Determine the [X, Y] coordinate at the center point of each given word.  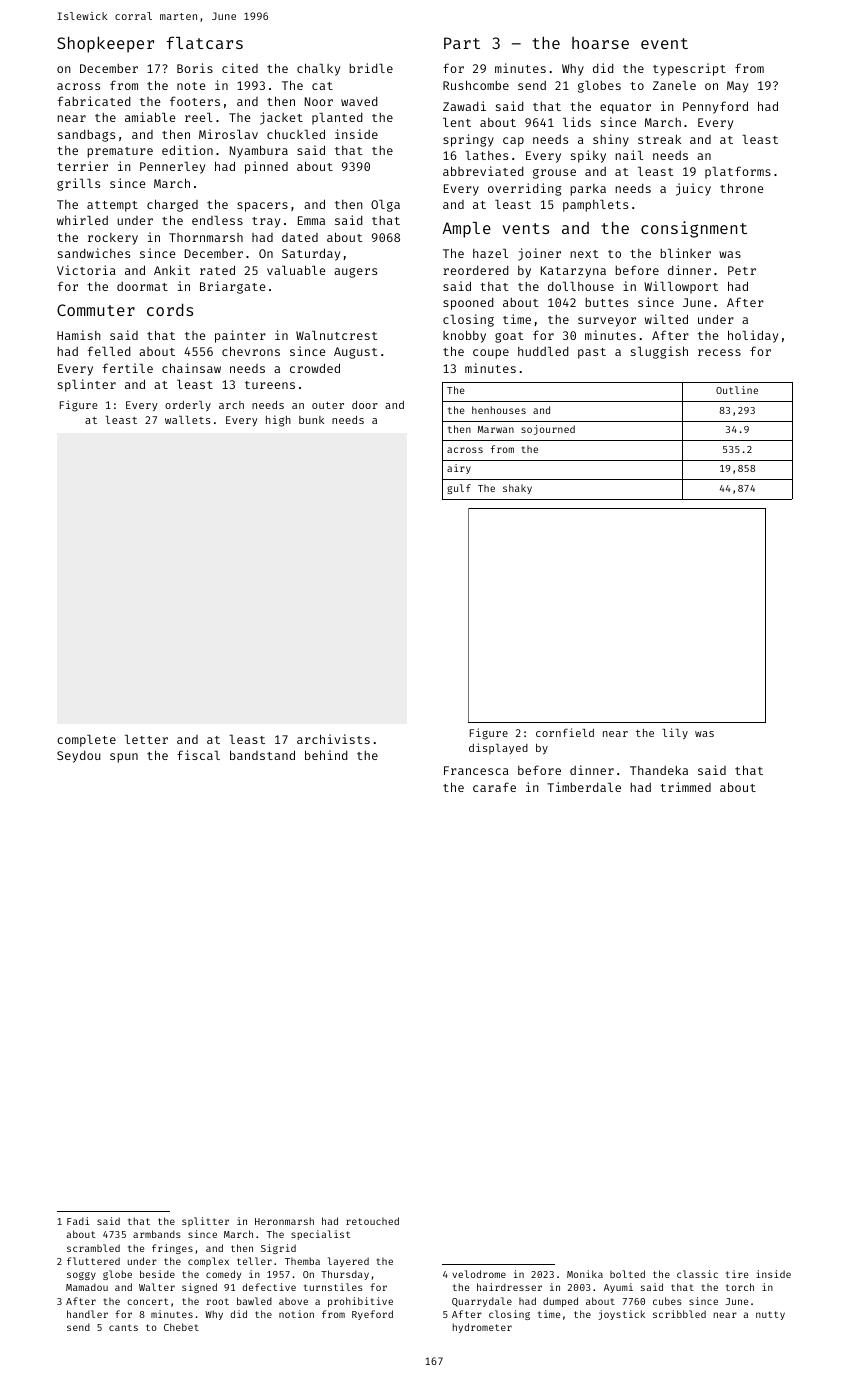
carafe [494, 787]
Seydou [79, 756]
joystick [621, 1315]
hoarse [600, 43]
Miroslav [228, 134]
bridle [371, 68]
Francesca [476, 770]
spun [124, 758]
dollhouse [581, 286]
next [584, 254]
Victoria [86, 270]
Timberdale [584, 787]
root [217, 1301]
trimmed [685, 787]
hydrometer [482, 1328]
